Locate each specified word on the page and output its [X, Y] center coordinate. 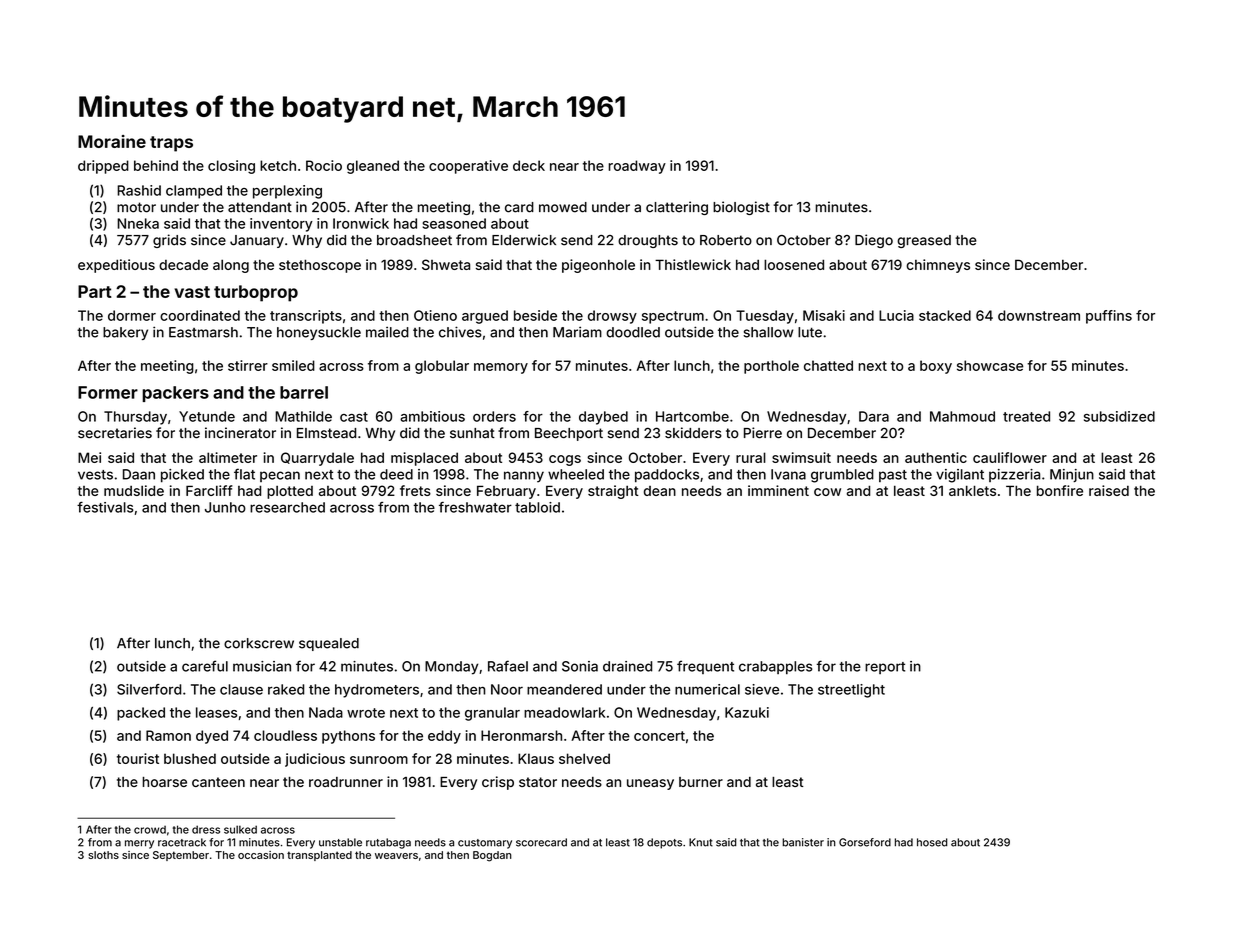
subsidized [1119, 416]
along [231, 266]
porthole [771, 367]
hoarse [164, 782]
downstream [1039, 315]
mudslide [134, 490]
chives [460, 332]
